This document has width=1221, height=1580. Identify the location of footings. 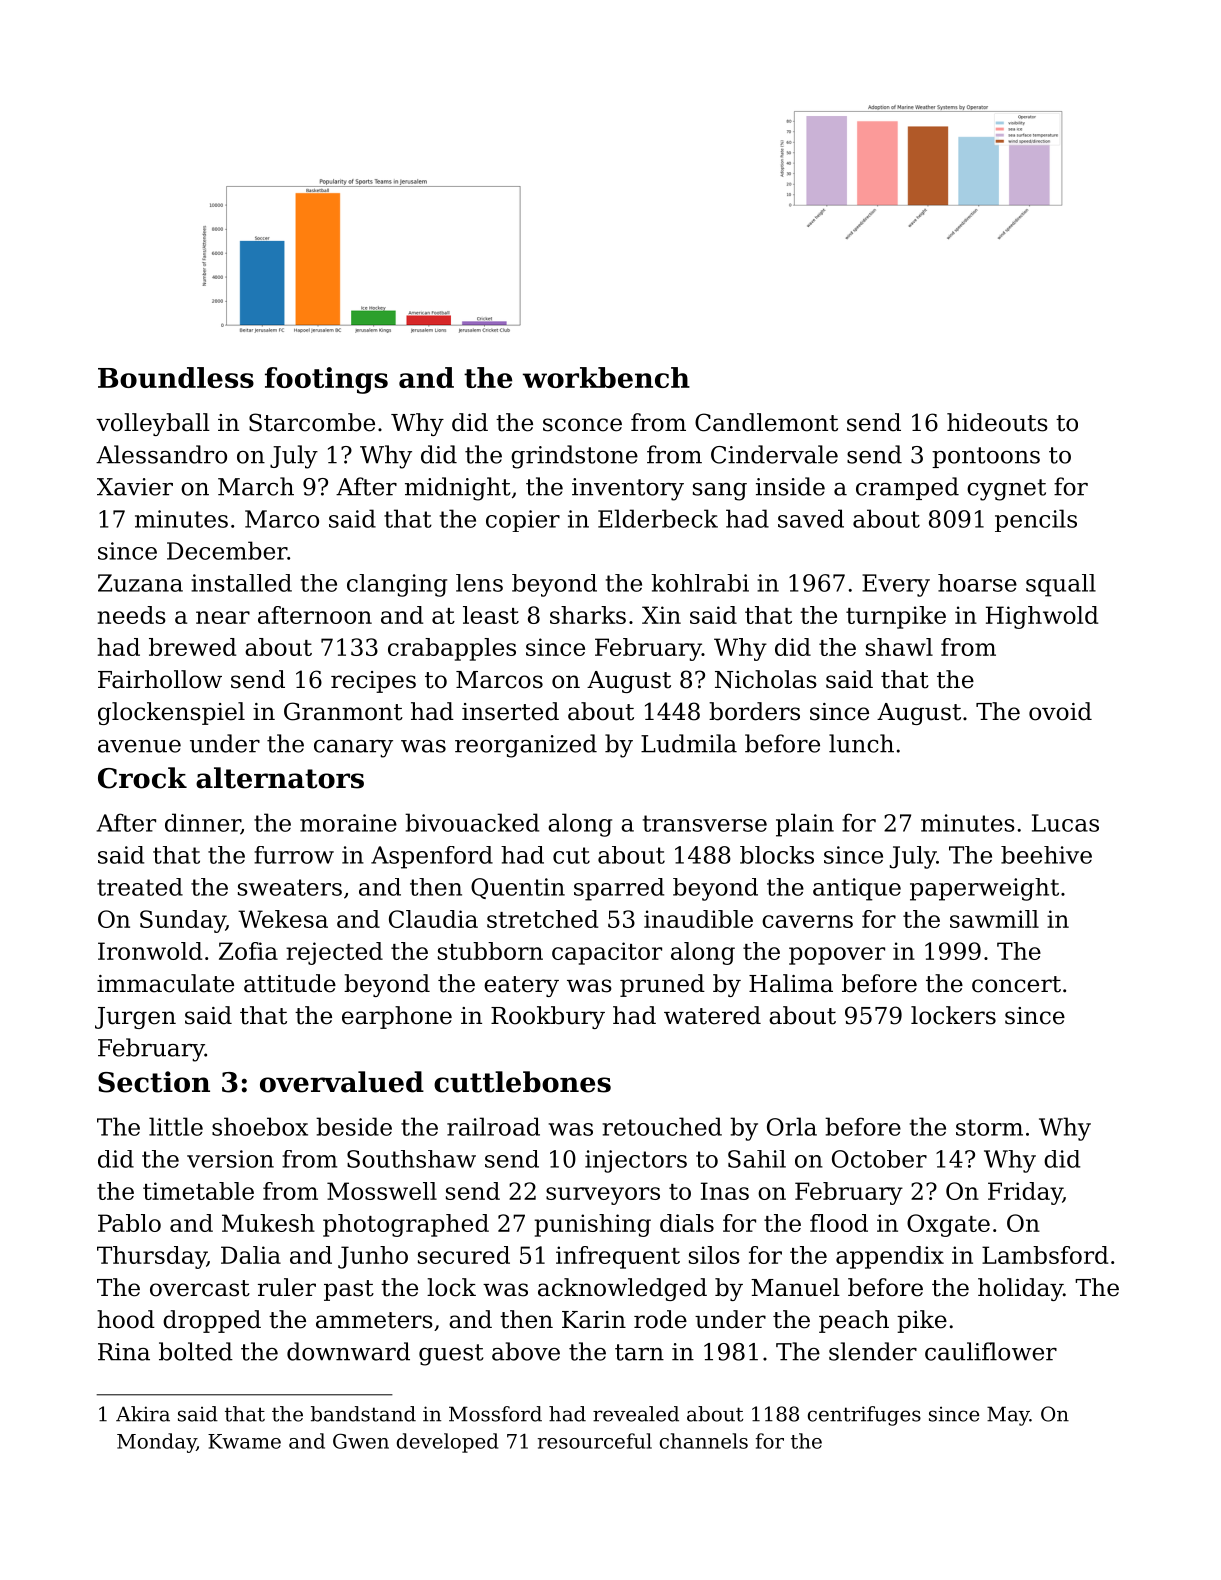
(326, 380).
